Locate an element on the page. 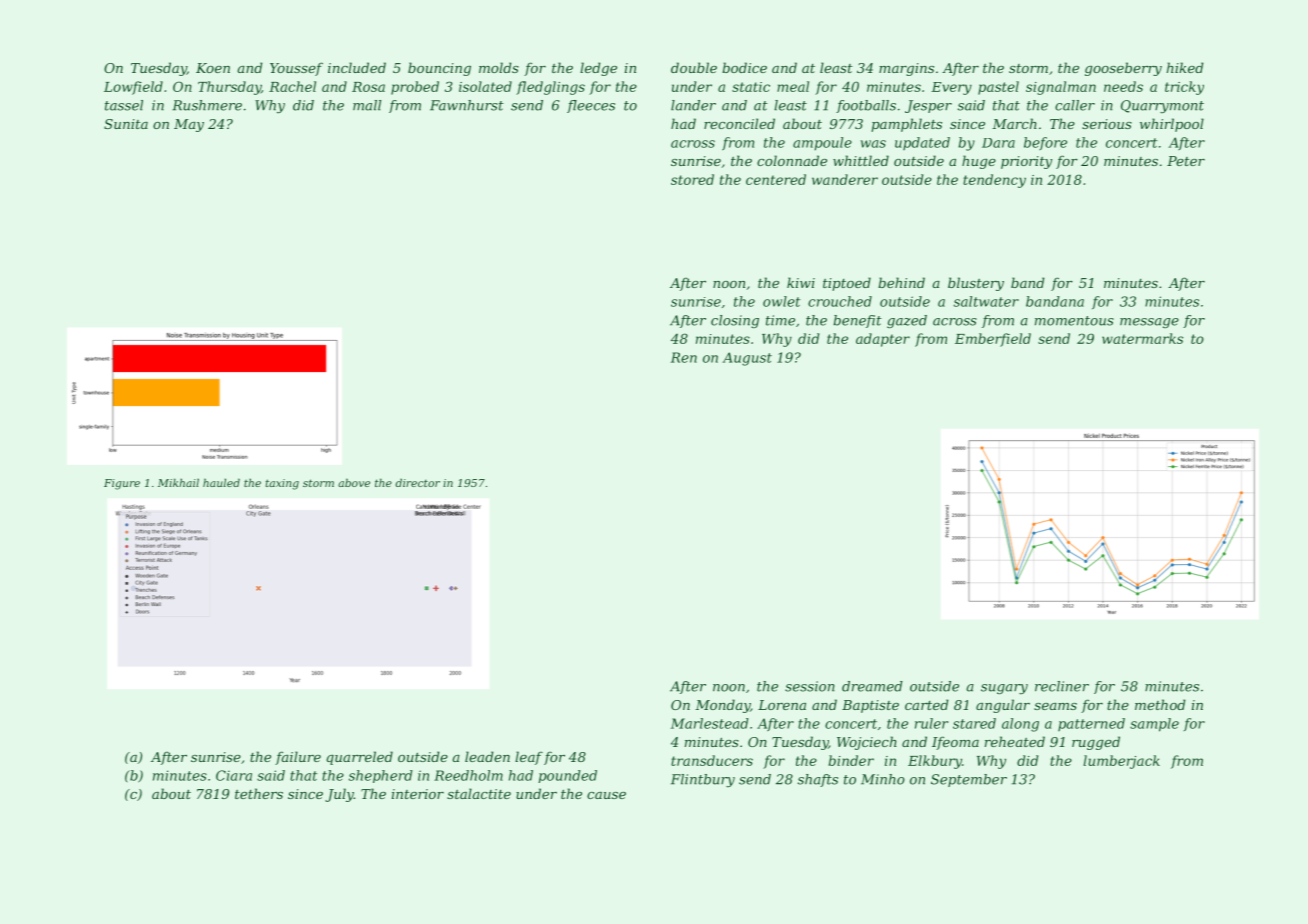  dreamed is located at coordinates (872, 686).
